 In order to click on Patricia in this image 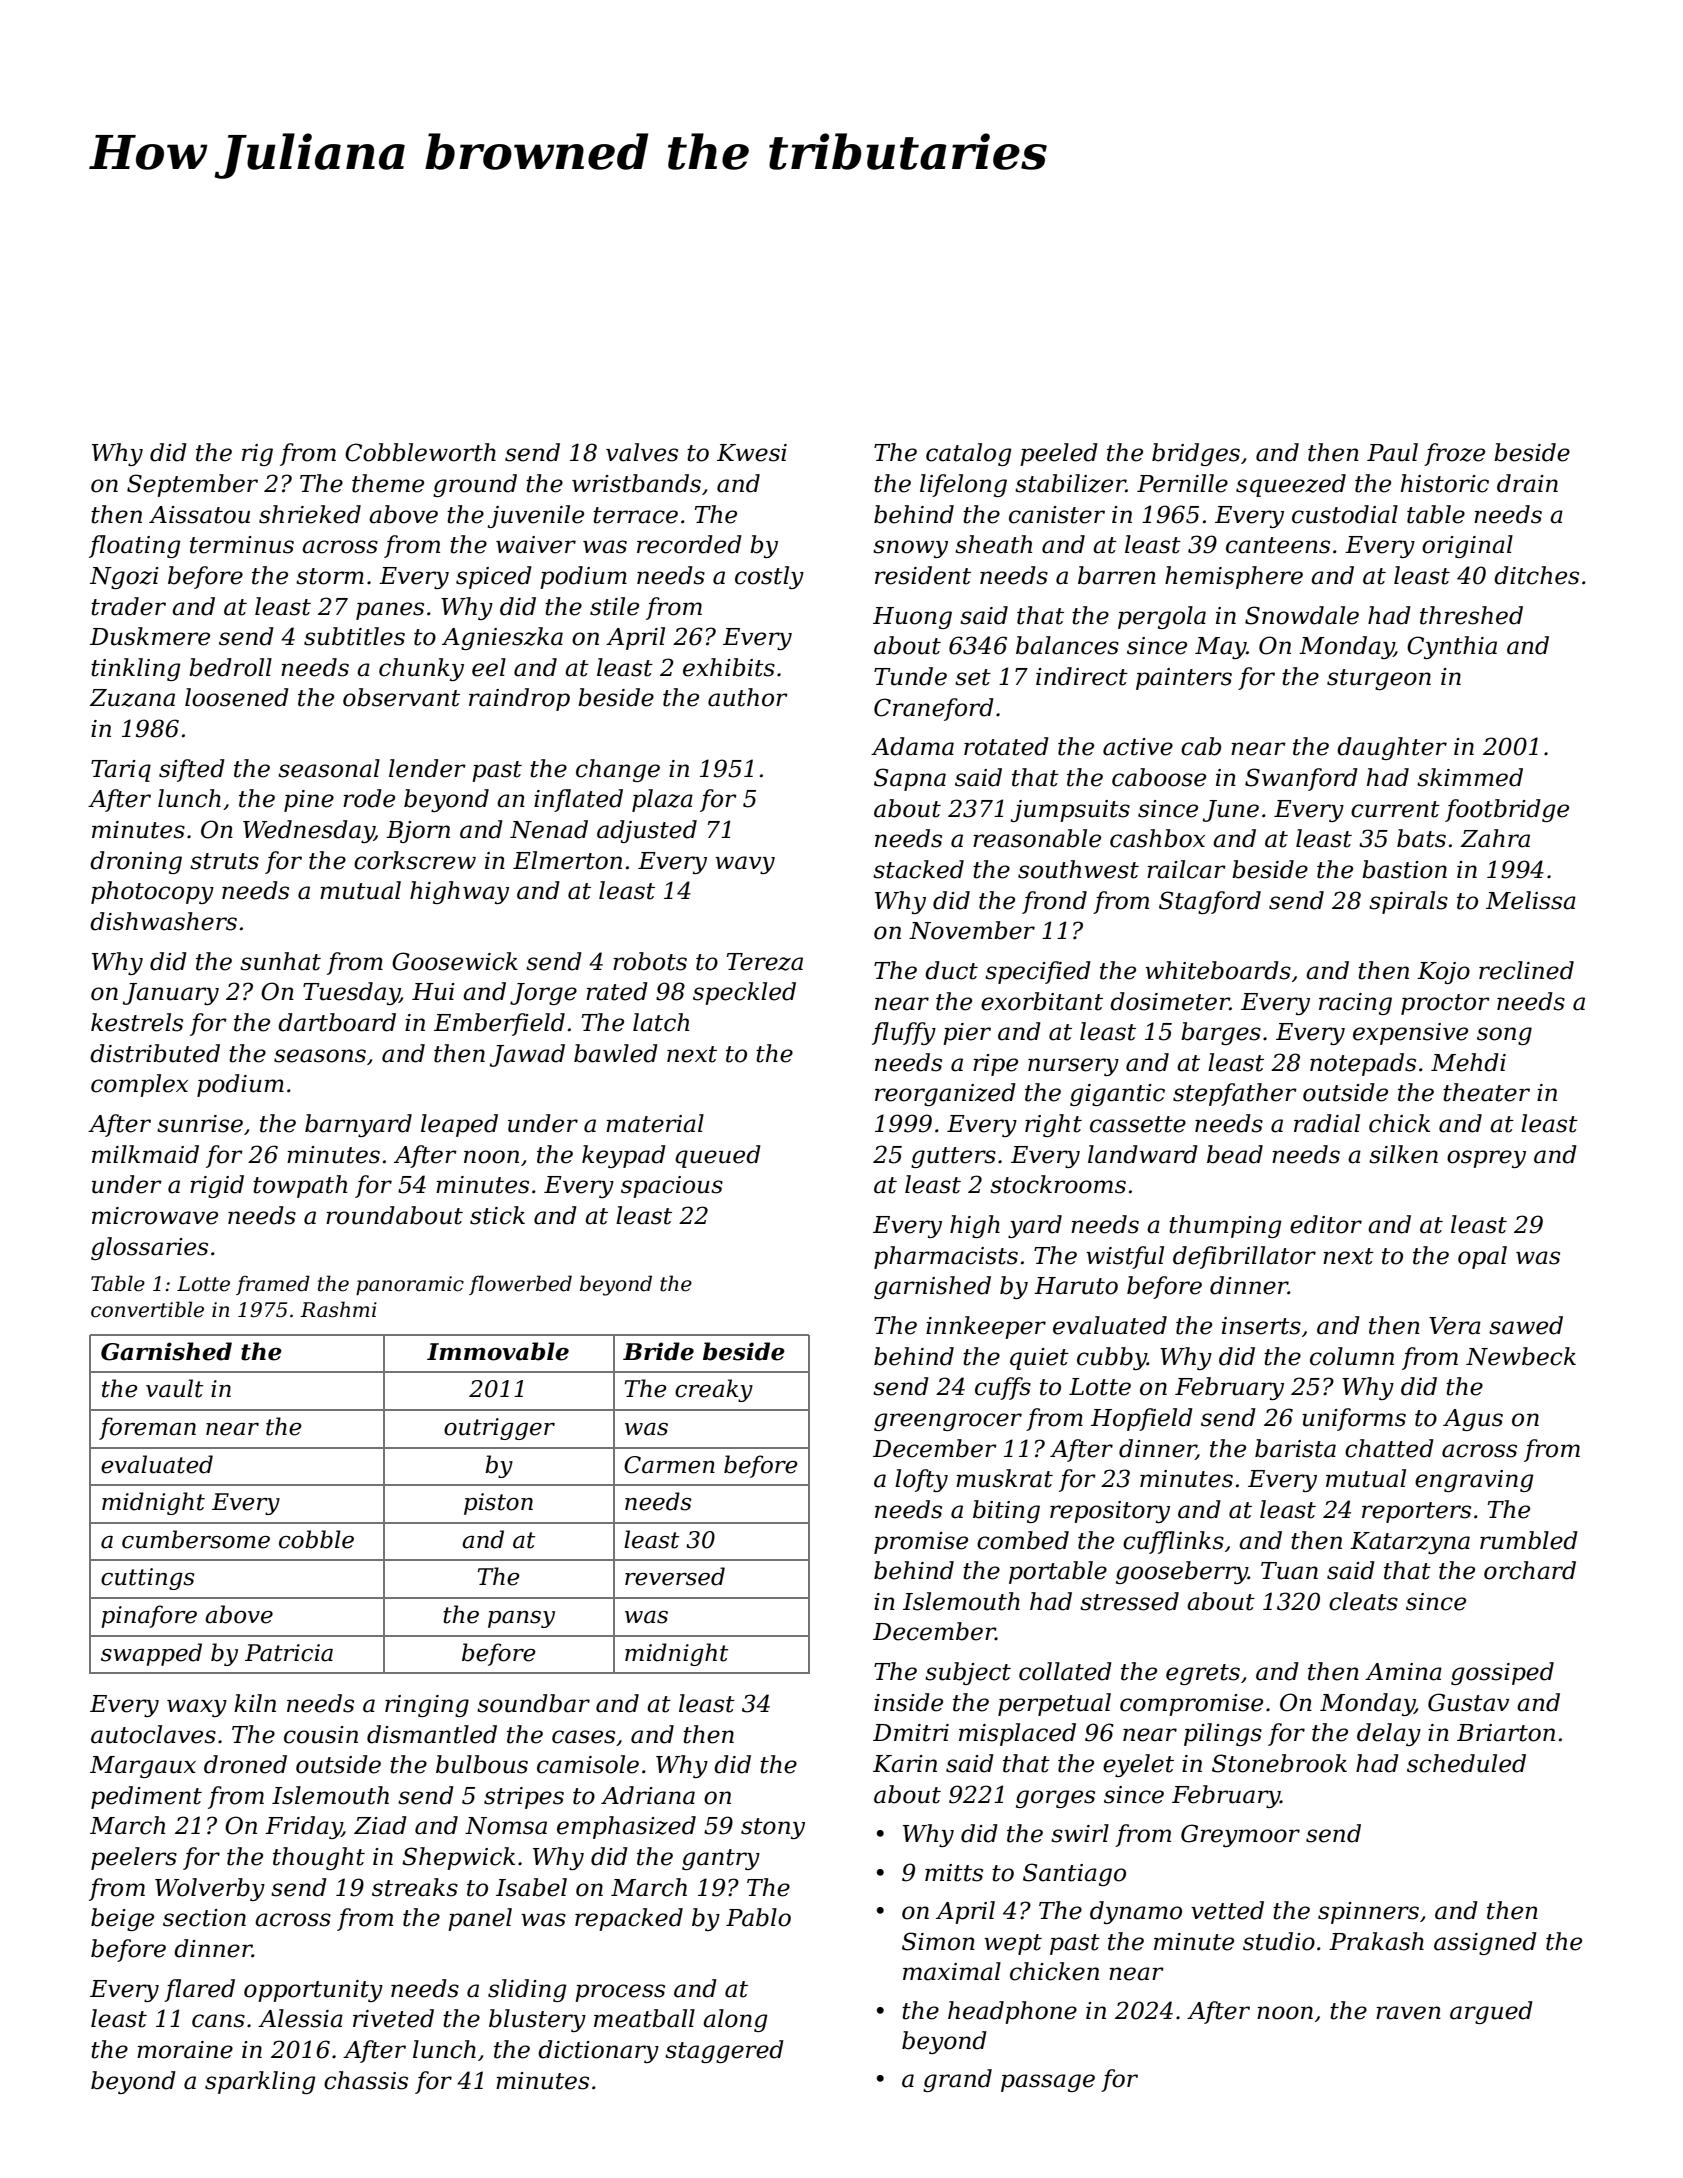, I will do `click(289, 1653)`.
